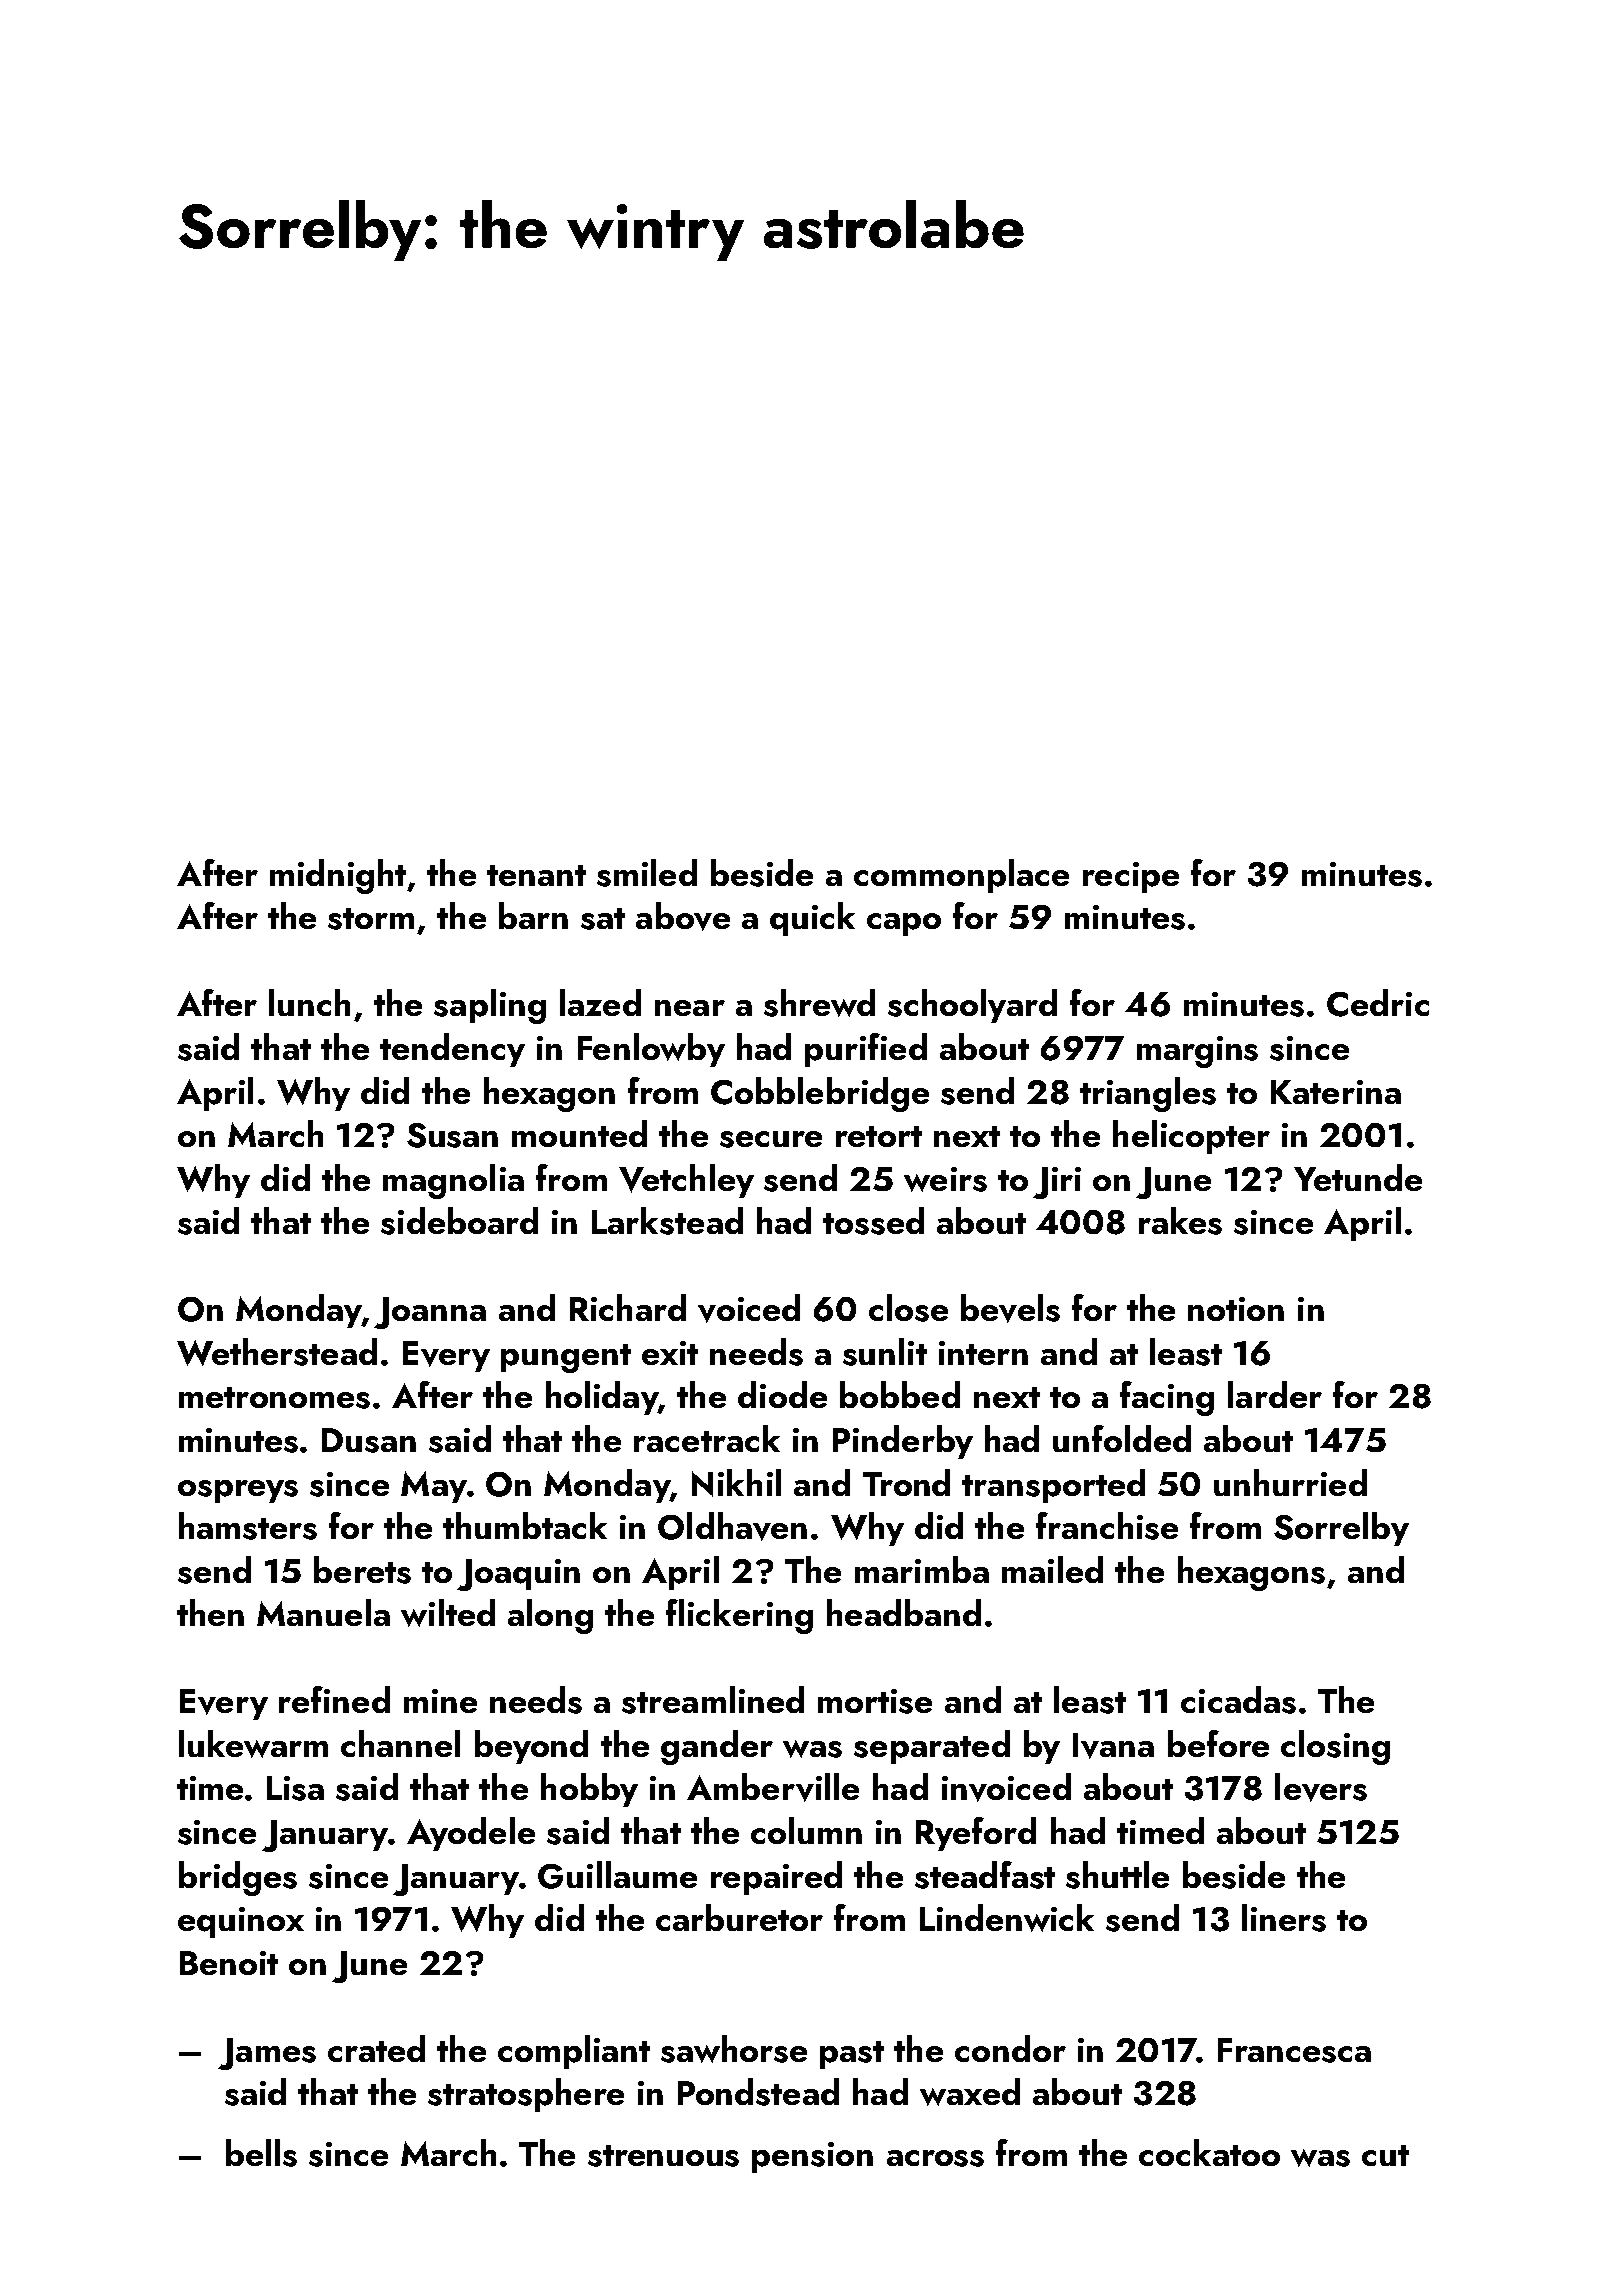  I want to click on transported, so click(1053, 1486).
